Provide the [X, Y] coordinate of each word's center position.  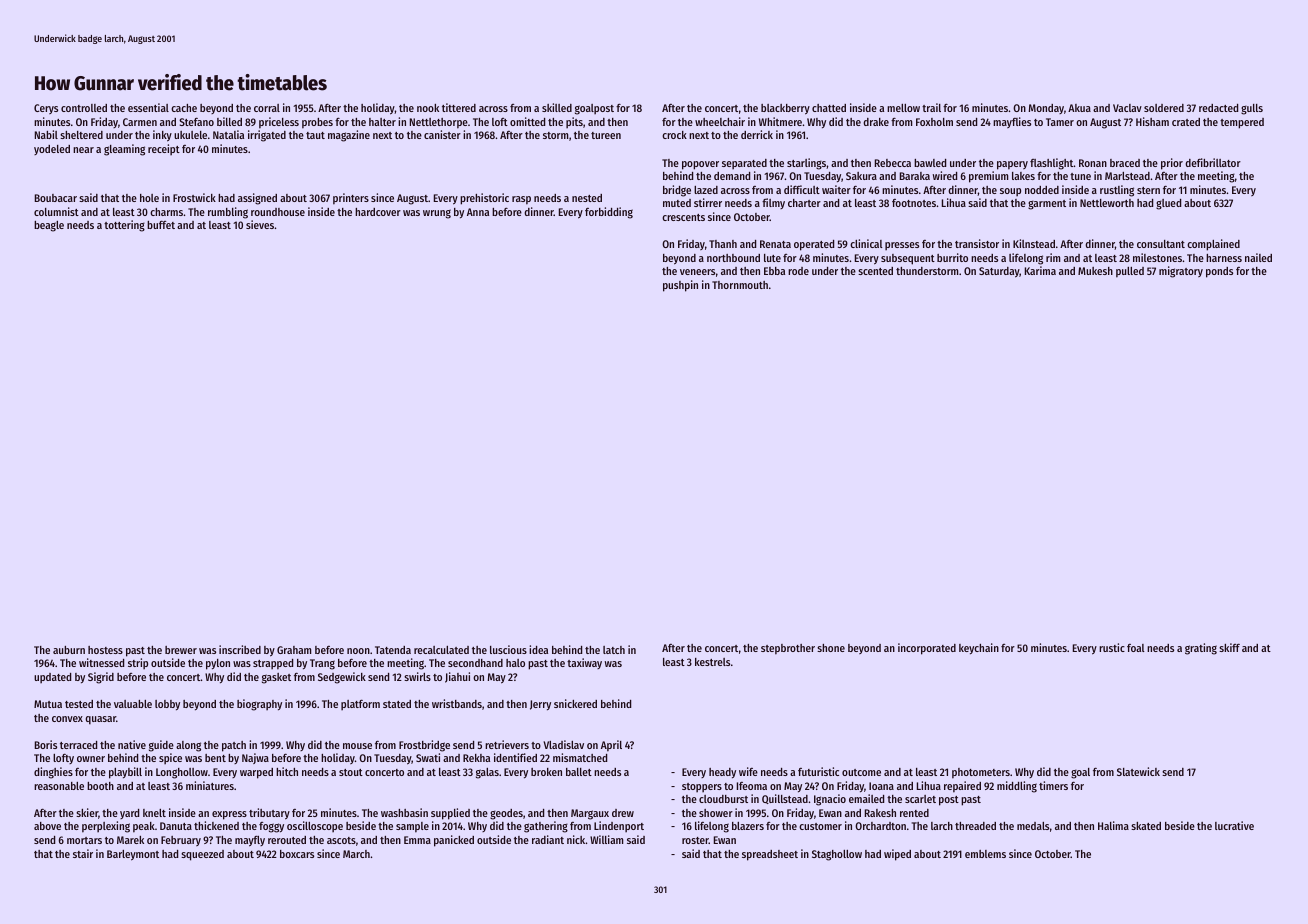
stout [351, 772]
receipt [164, 149]
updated [52, 678]
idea [538, 649]
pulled [1130, 272]
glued [1168, 204]
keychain [979, 649]
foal [1136, 648]
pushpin [680, 286]
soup [1010, 192]
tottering [124, 226]
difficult [802, 189]
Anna [478, 212]
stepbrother [788, 649]
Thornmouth [740, 285]
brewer [181, 650]
